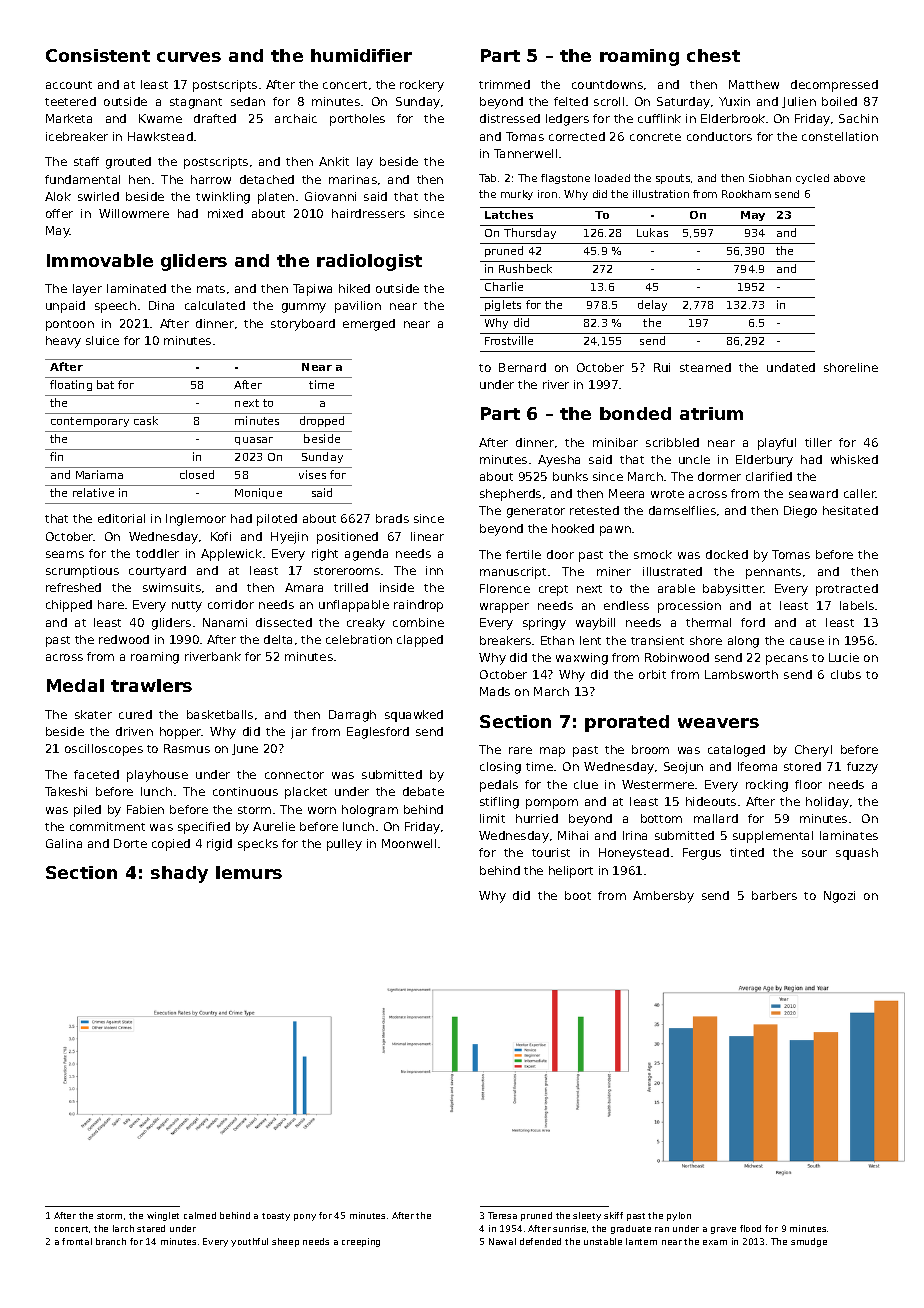 This image has width=924, height=1308. I want to click on Sachin, so click(858, 118).
